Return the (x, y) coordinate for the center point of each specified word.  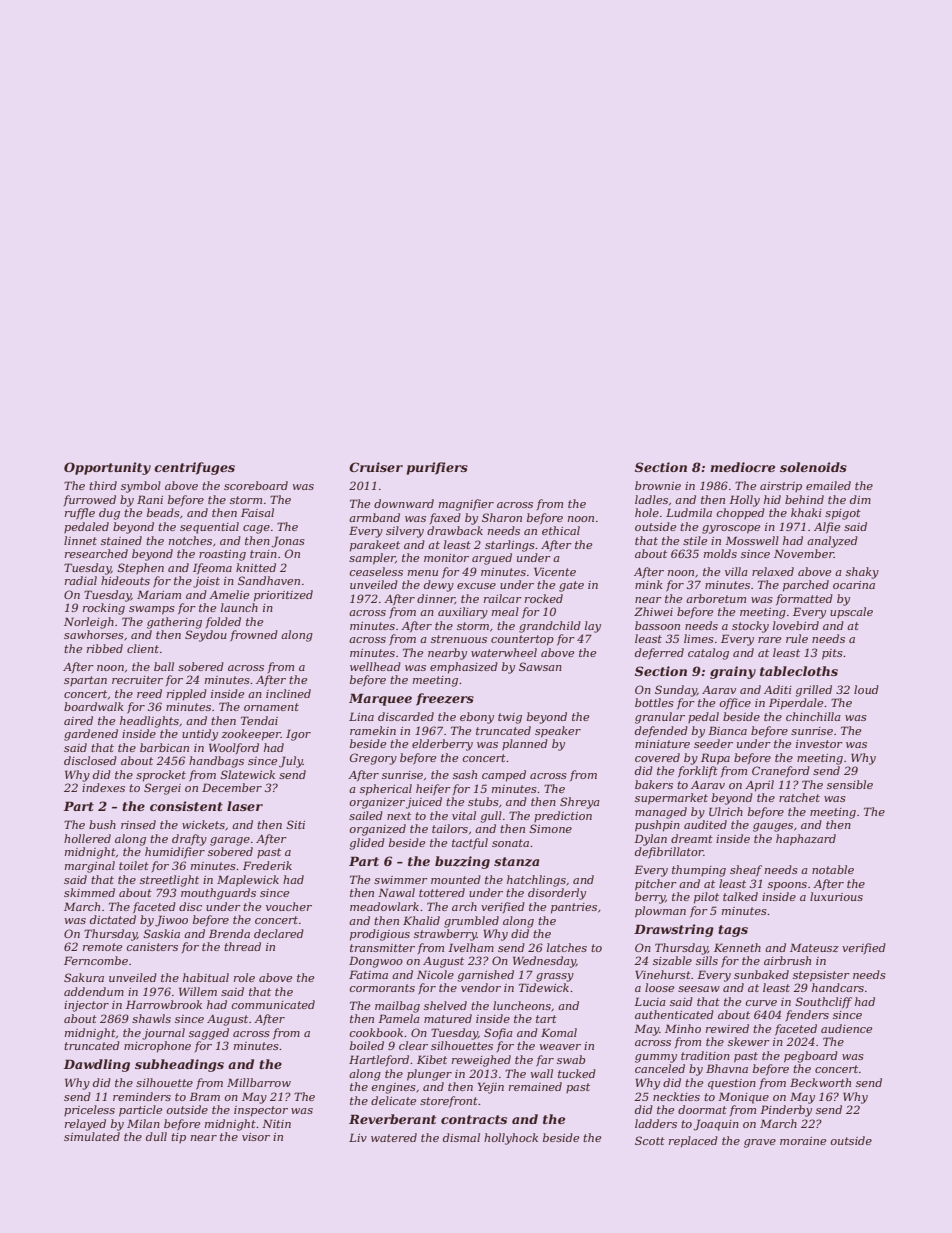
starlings (510, 546)
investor (819, 744)
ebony (477, 718)
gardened (91, 735)
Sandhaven (269, 580)
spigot (843, 514)
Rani (150, 499)
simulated (92, 1136)
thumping (699, 871)
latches (567, 947)
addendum (94, 991)
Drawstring (674, 930)
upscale (851, 612)
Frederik (267, 865)
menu (423, 573)
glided (367, 844)
